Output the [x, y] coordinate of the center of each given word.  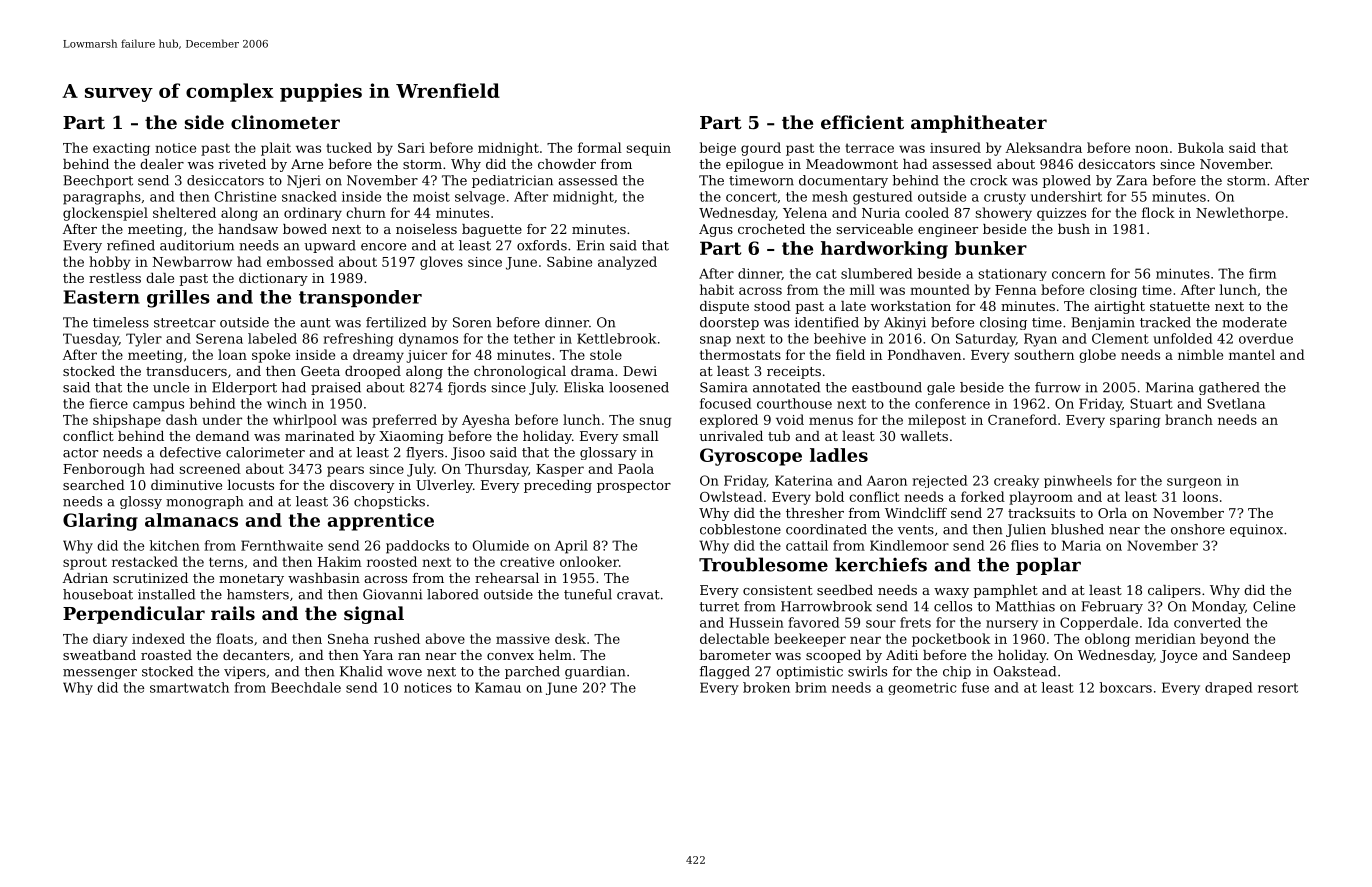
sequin [648, 149]
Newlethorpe [1240, 214]
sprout [85, 563]
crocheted [771, 229]
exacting [121, 149]
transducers [186, 371]
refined [131, 245]
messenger [100, 674]
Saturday [986, 340]
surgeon [1194, 483]
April [571, 547]
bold [829, 496]
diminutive [186, 485]
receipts [794, 372]
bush [1074, 229]
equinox [1256, 530]
